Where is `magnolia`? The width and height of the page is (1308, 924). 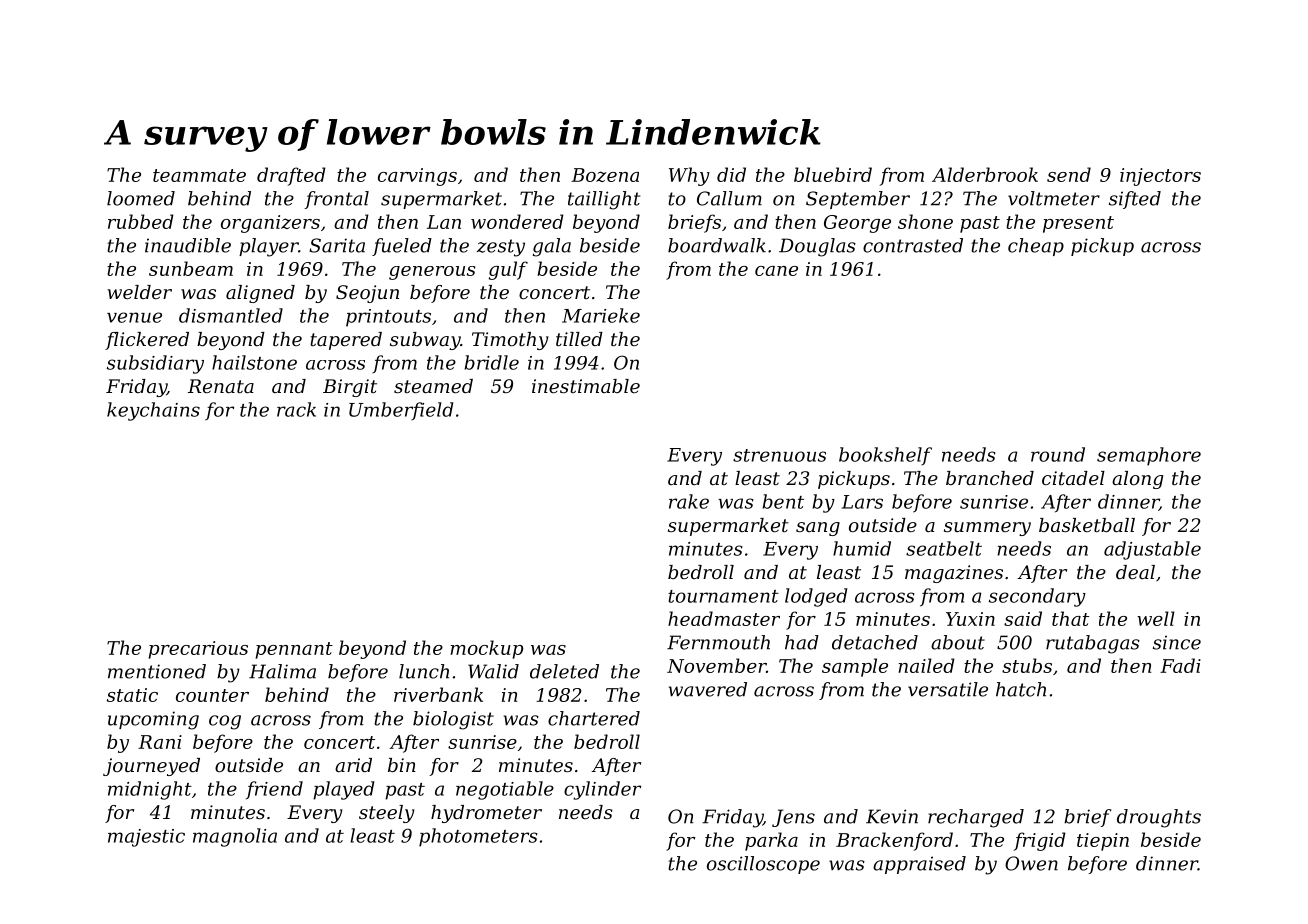 magnolia is located at coordinates (235, 837).
